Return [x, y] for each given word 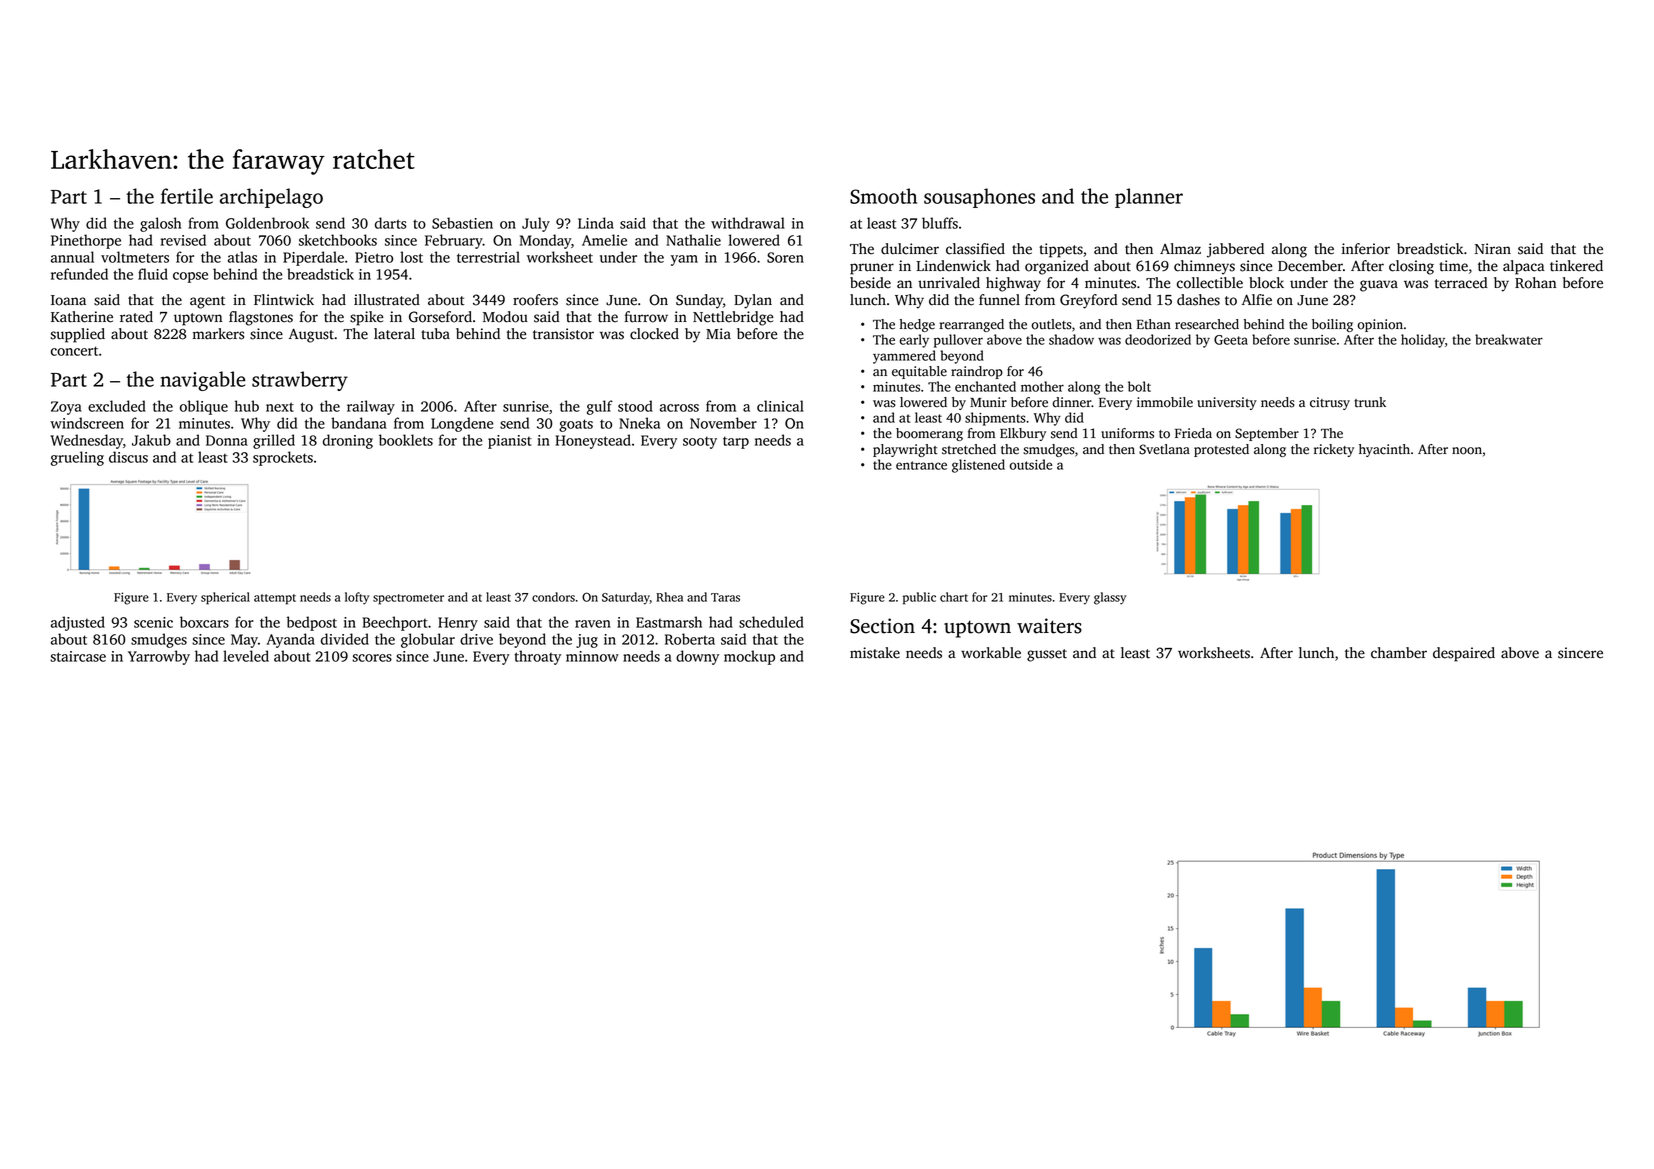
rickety [1334, 450]
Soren [785, 257]
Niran [1493, 249]
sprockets [283, 458]
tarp [736, 442]
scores [372, 658]
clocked [654, 334]
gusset [1047, 655]
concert [74, 351]
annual [72, 257]
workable [991, 653]
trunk [1370, 402]
